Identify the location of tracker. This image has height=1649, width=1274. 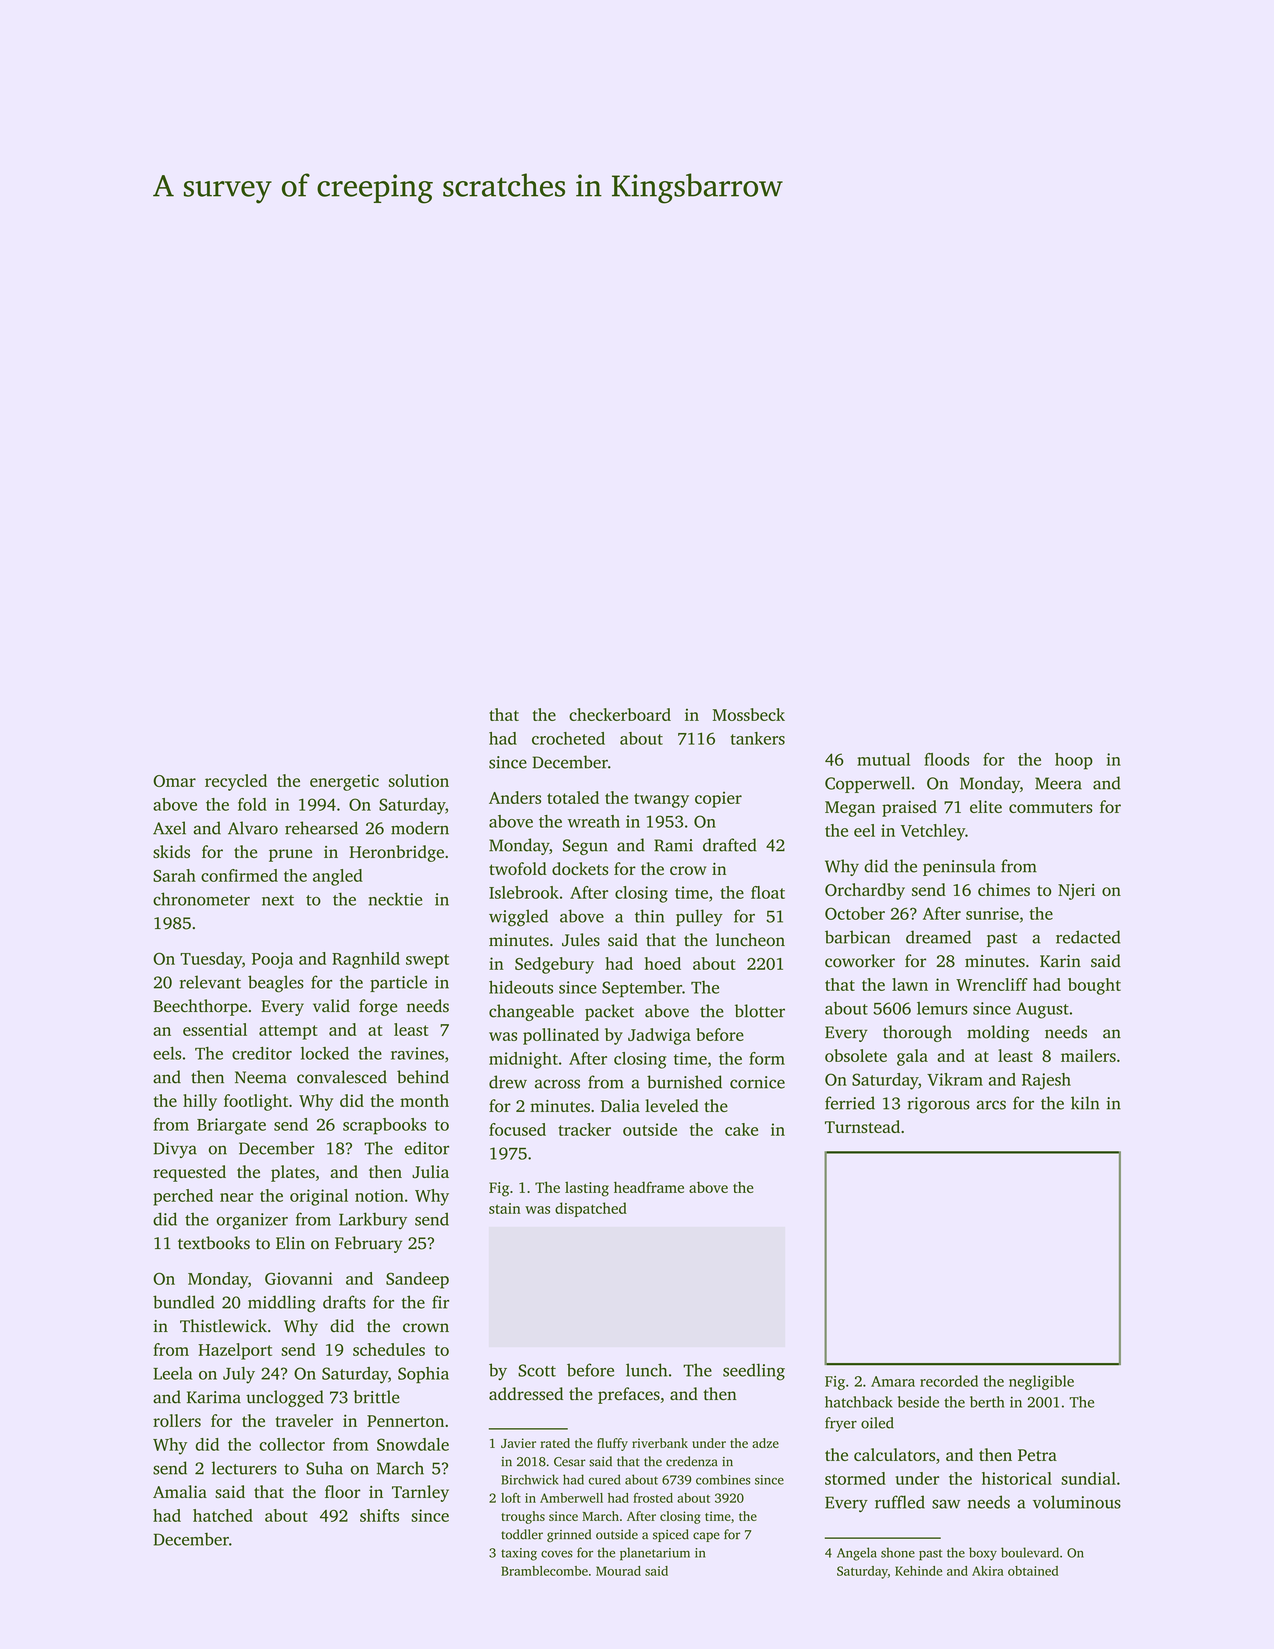
(584, 1129).
